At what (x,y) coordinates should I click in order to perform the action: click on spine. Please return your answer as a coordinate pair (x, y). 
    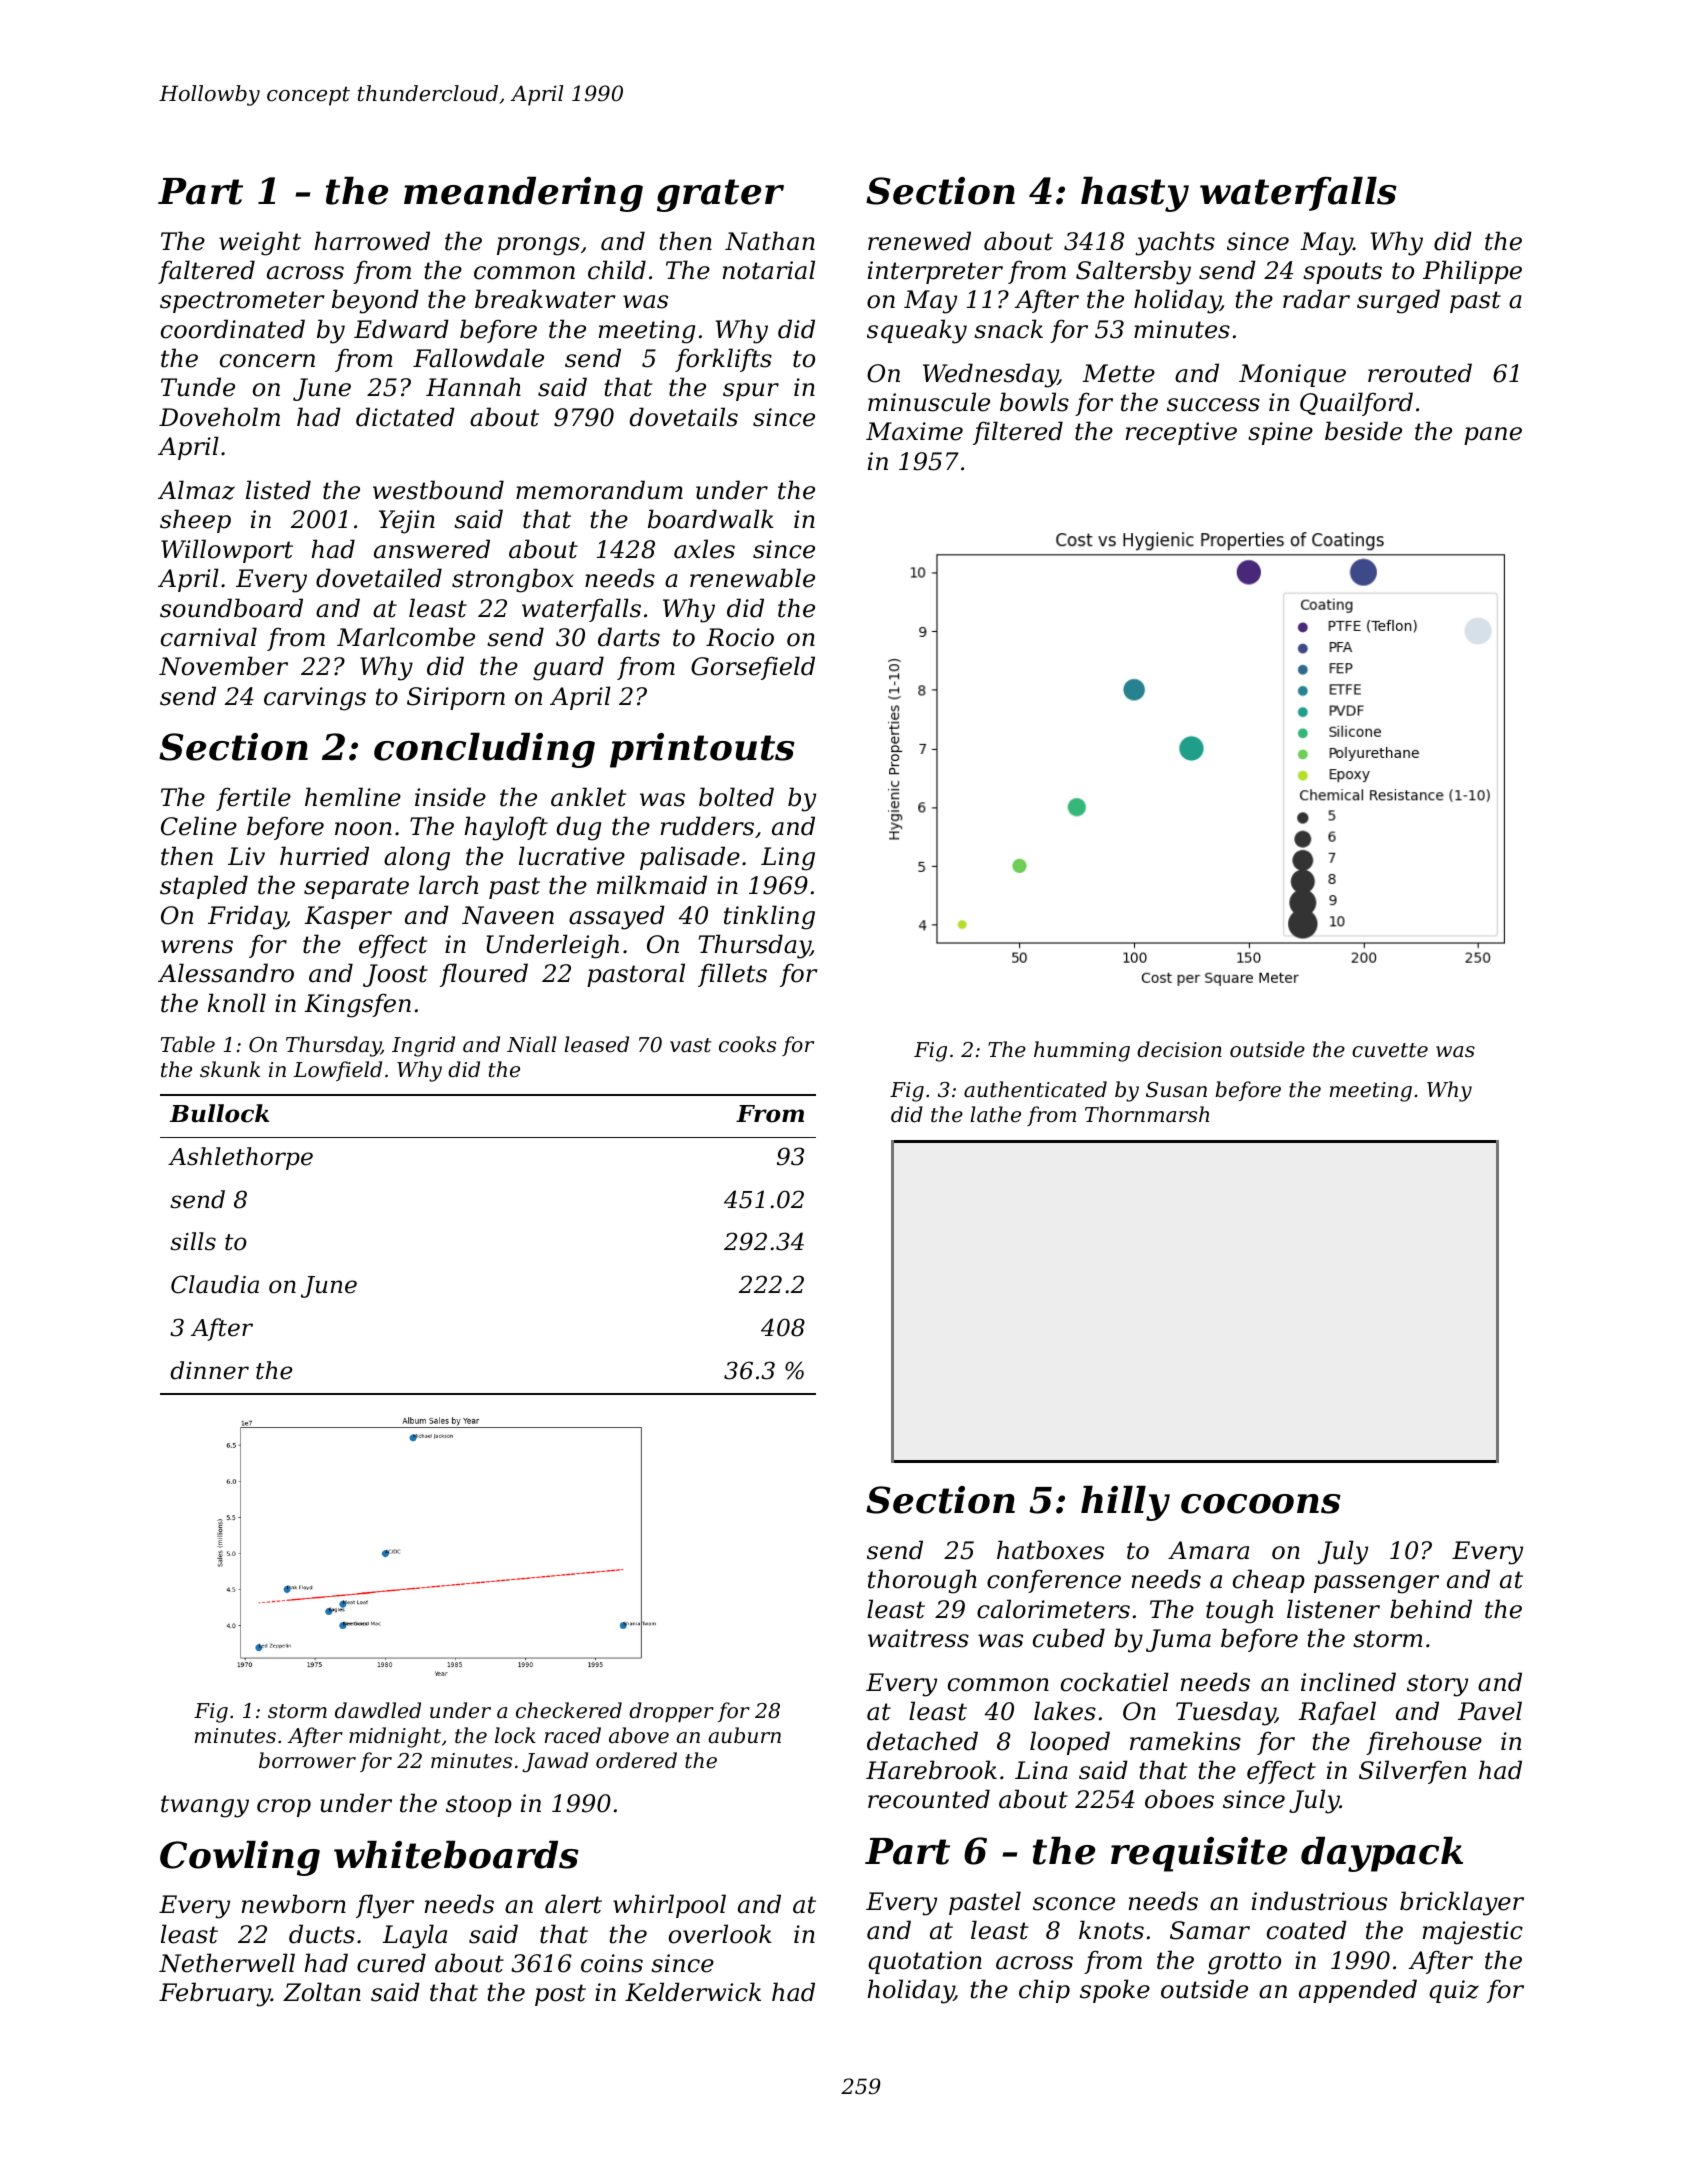
    Looking at the image, I should click on (1280, 433).
